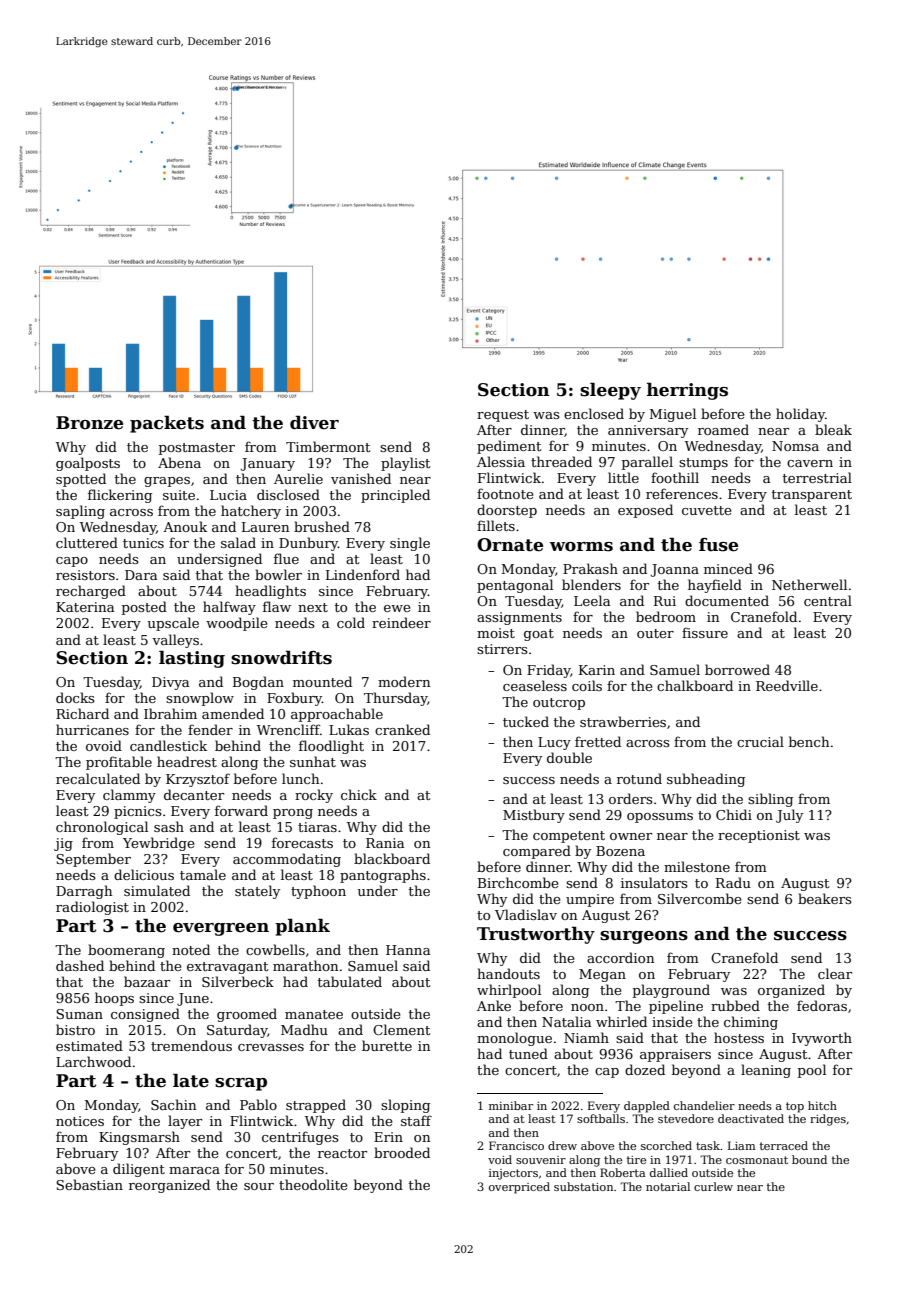 This image has height=1316, width=908. I want to click on receptionist, so click(759, 836).
